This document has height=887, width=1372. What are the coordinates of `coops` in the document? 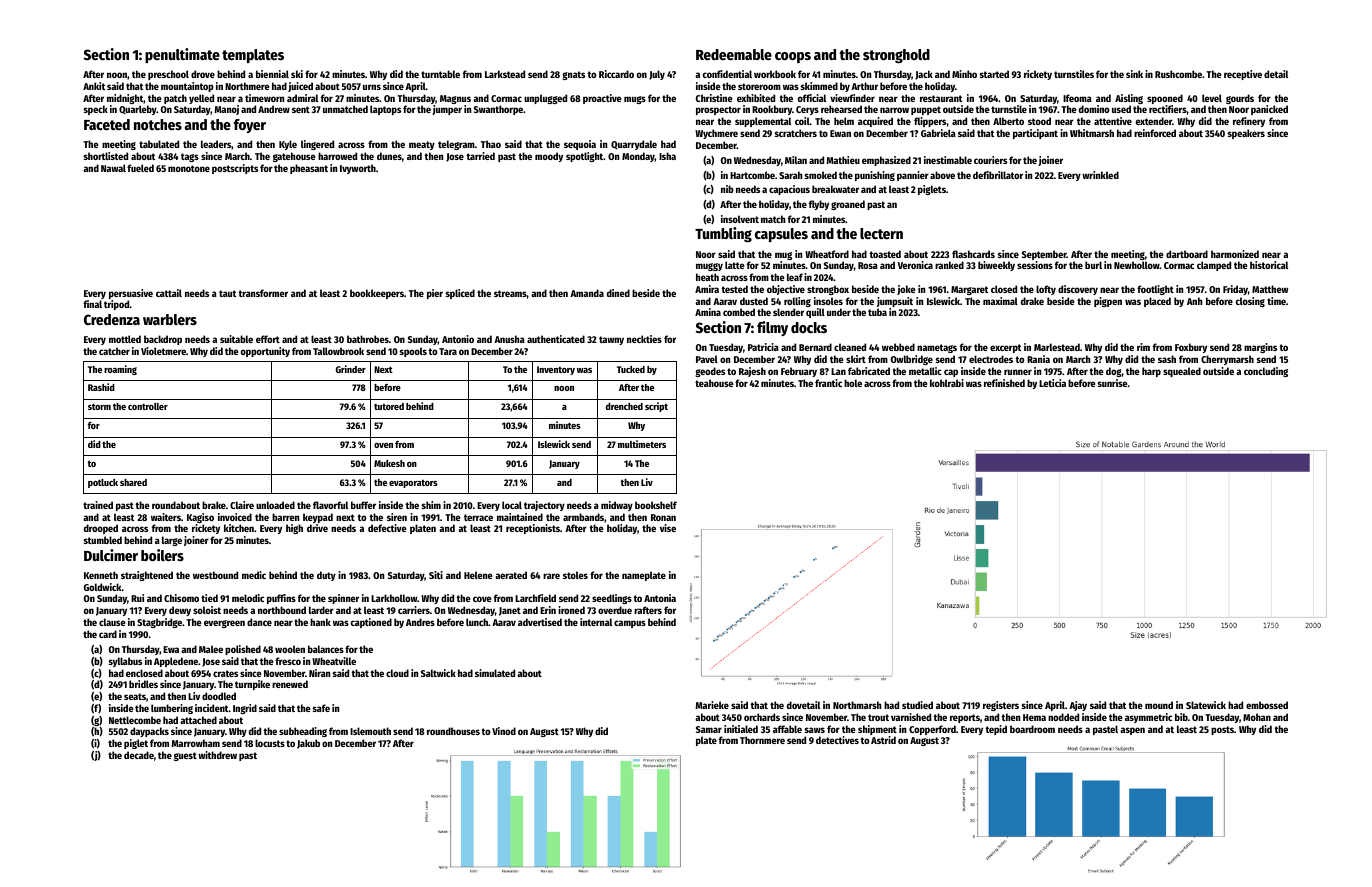 It's located at (793, 57).
